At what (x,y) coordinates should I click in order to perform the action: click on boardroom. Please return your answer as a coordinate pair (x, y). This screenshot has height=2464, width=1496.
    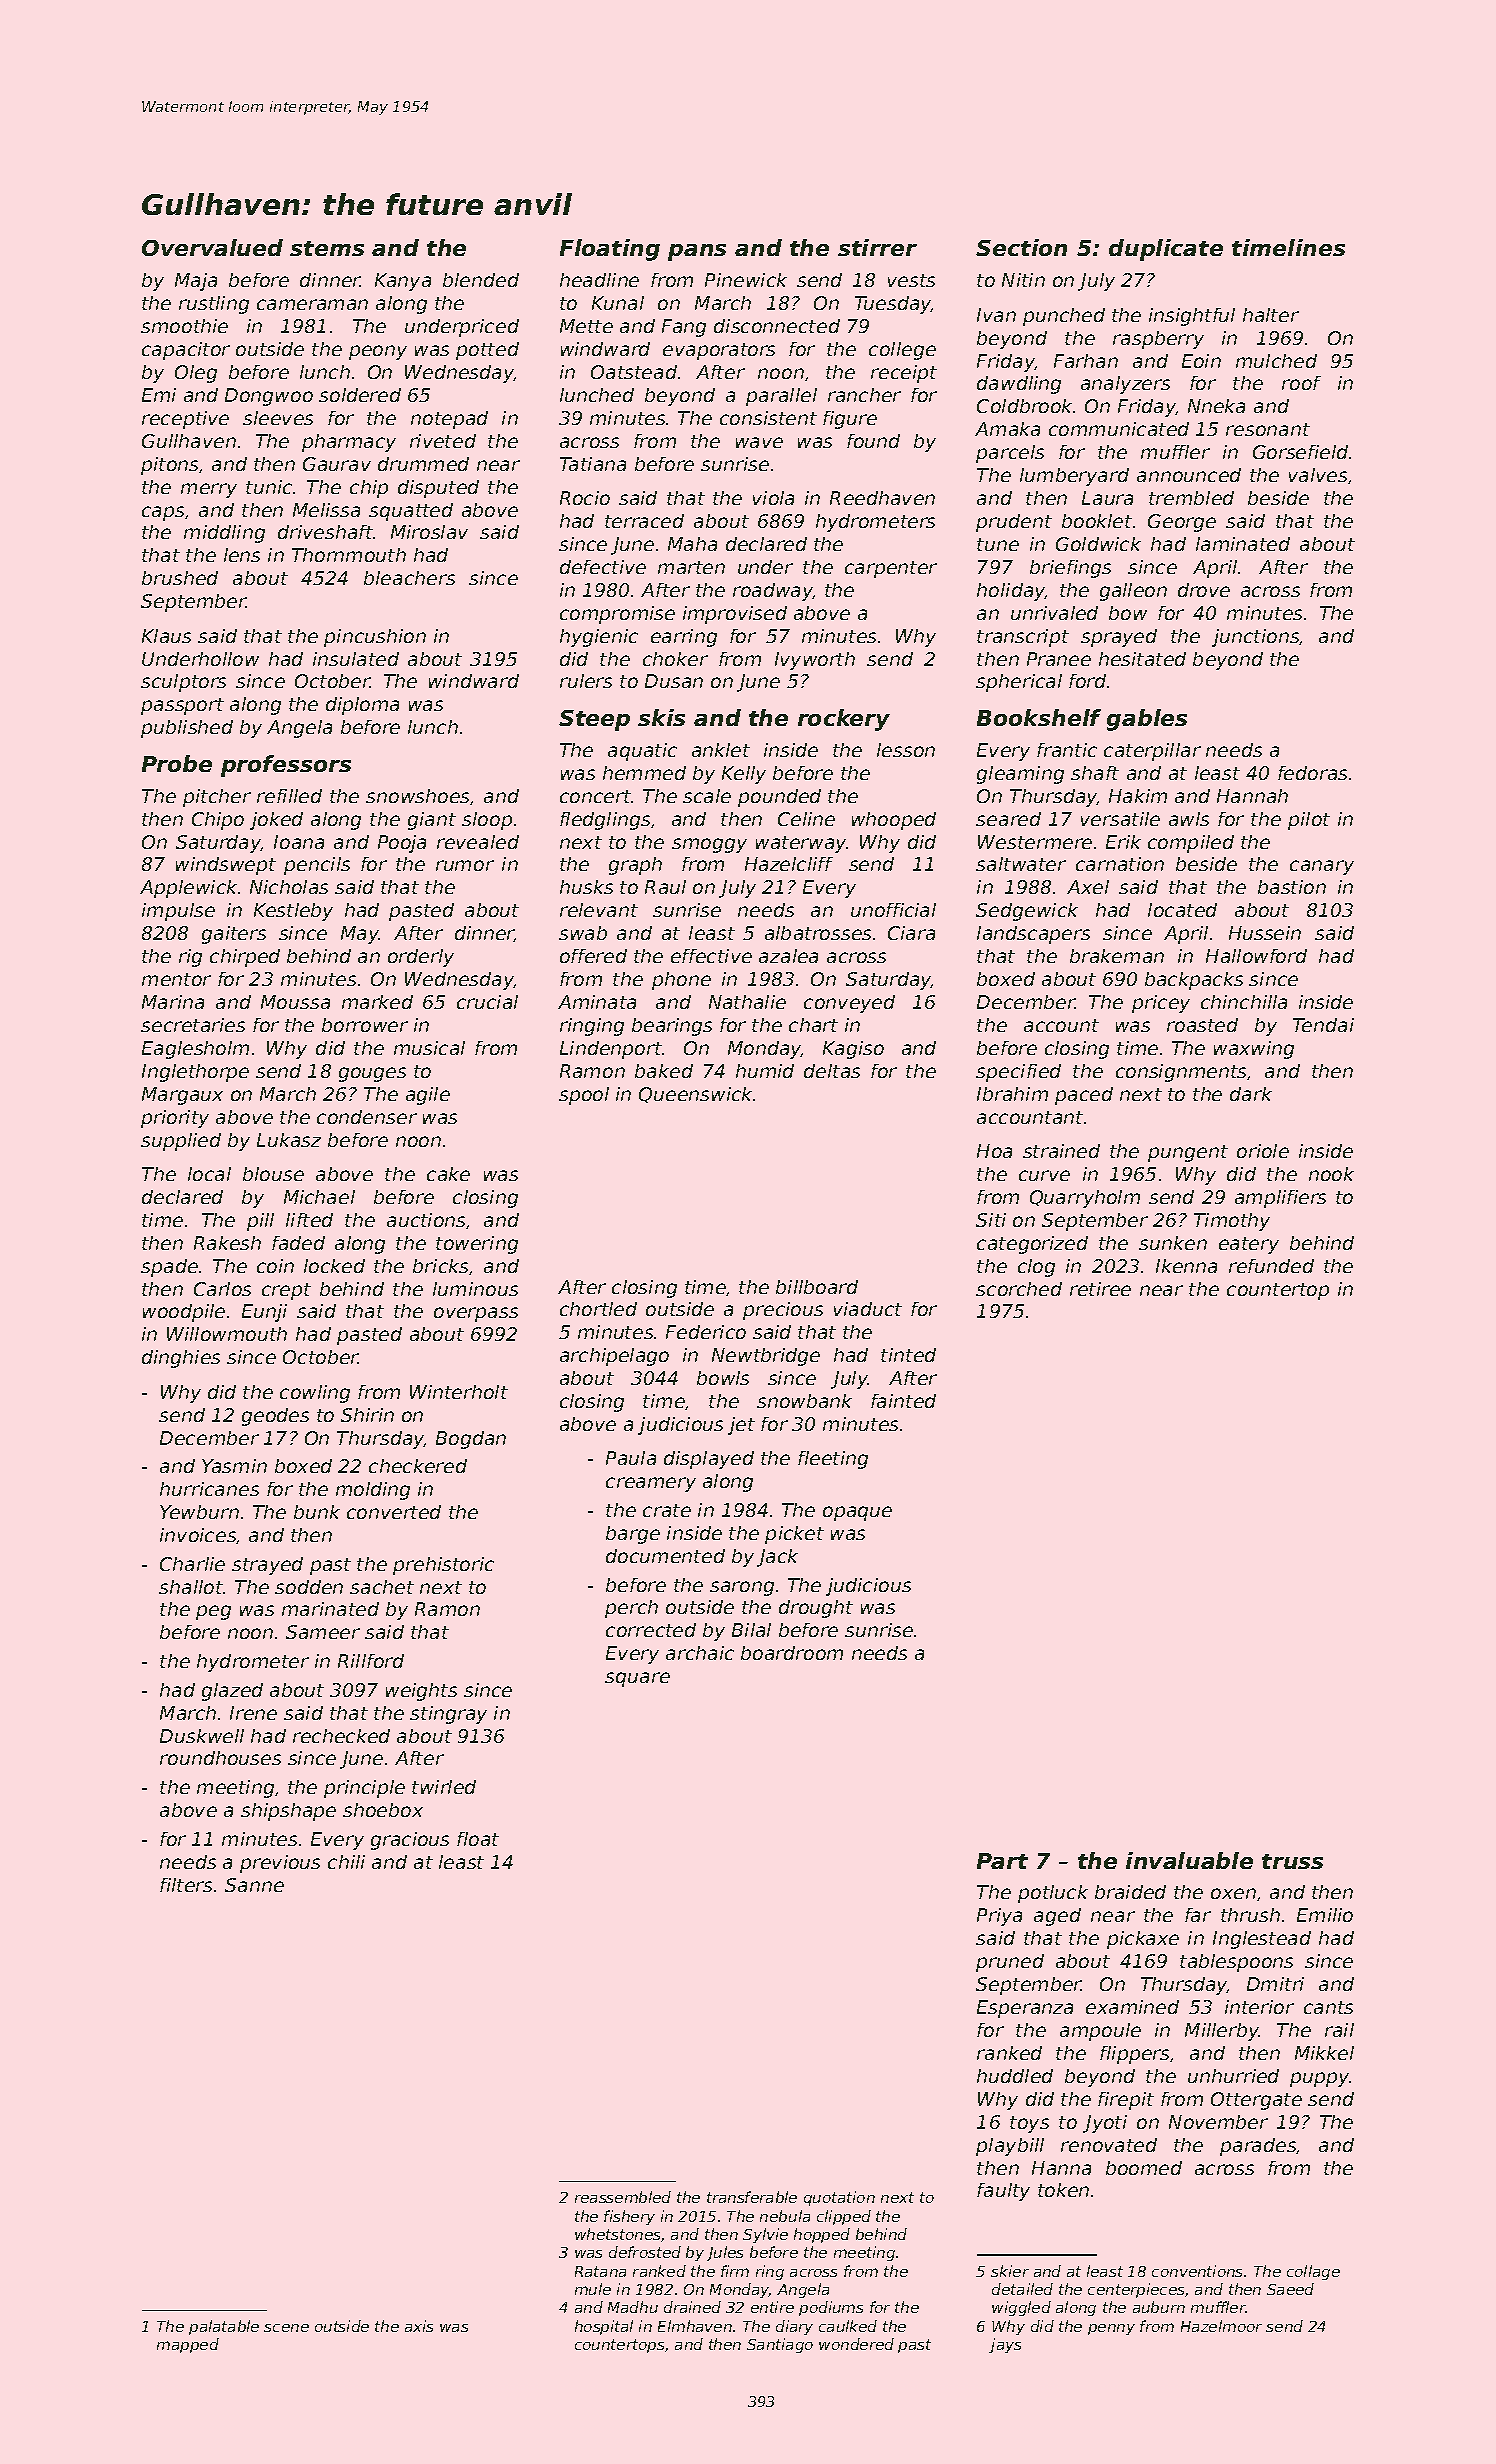
    Looking at the image, I should click on (792, 1653).
